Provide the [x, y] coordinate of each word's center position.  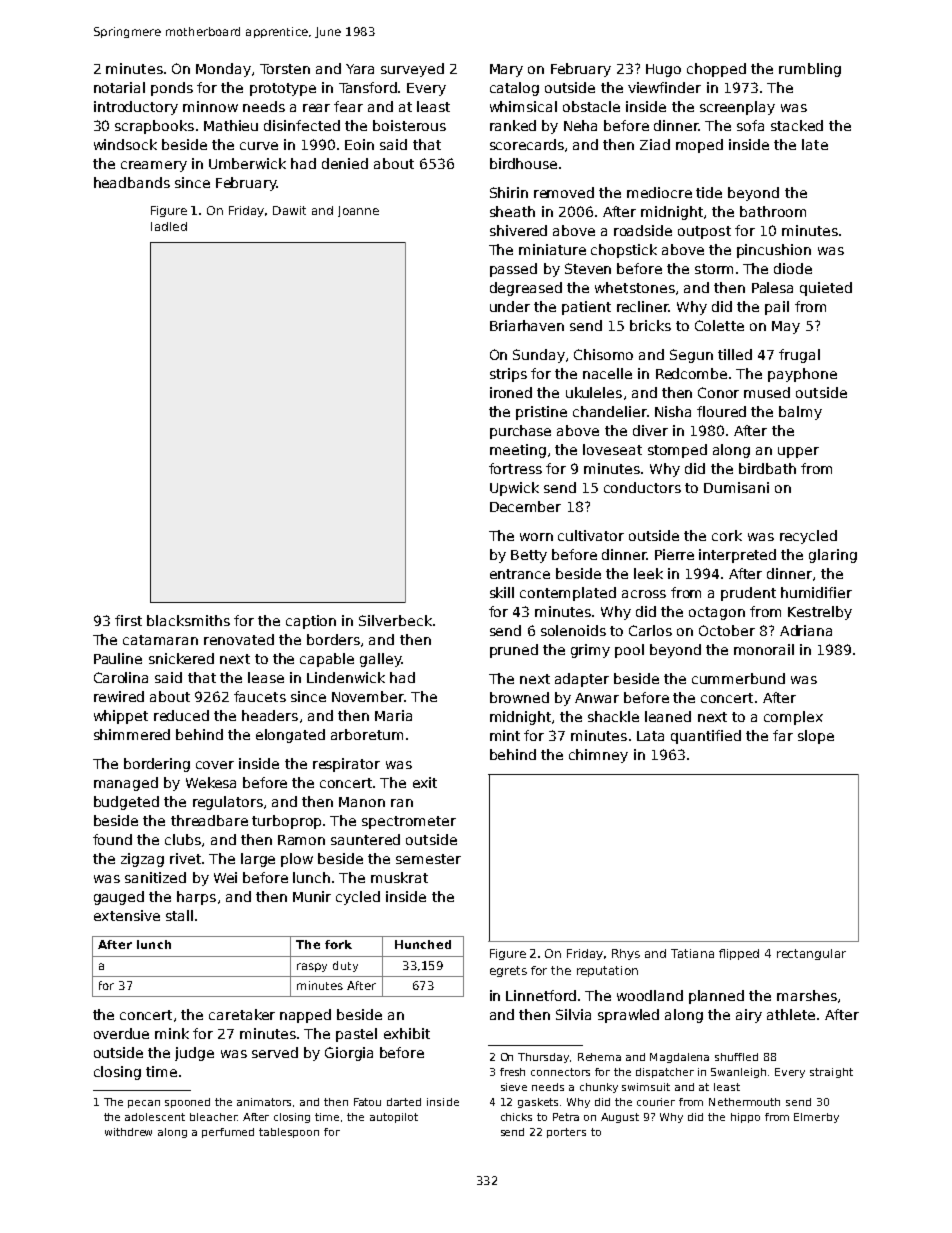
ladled [169, 226]
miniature [552, 249]
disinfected [302, 125]
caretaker [242, 1014]
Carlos [650, 630]
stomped [677, 451]
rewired [119, 696]
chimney [598, 756]
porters [566, 1133]
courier [656, 1102]
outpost [704, 232]
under [510, 306]
